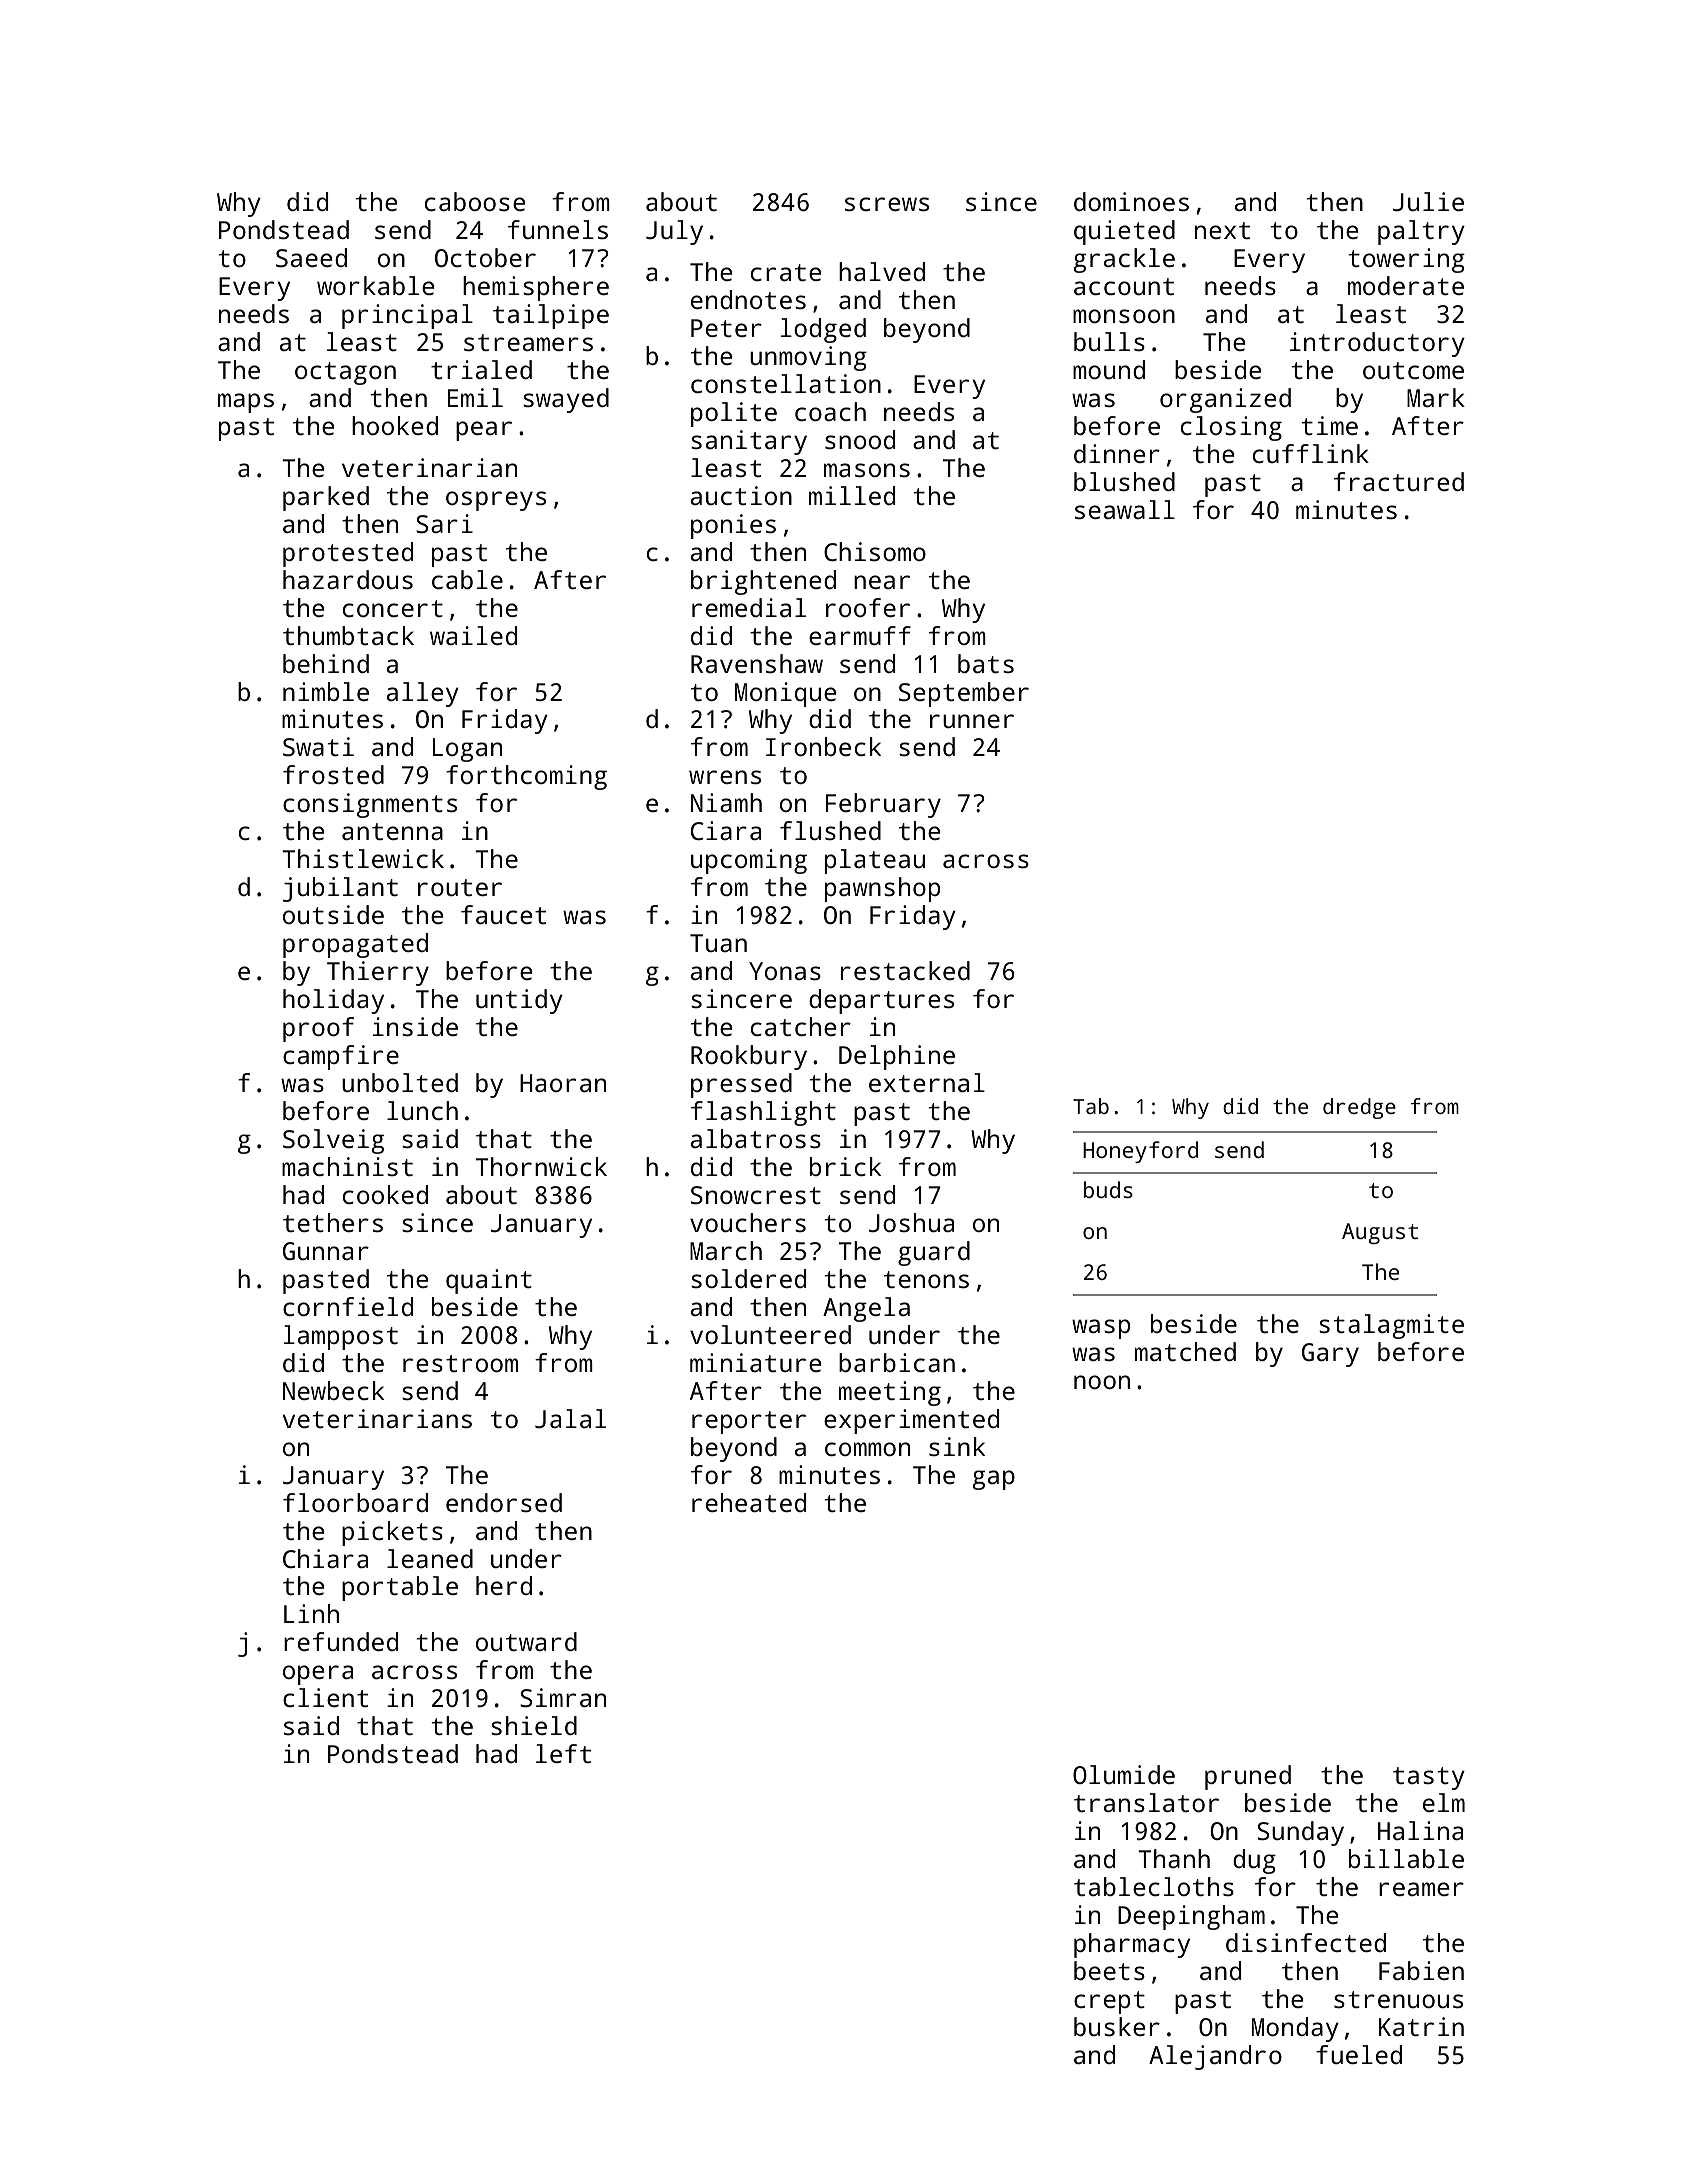 This screenshot has width=1683, height=2178. Describe the element at coordinates (326, 1251) in the screenshot. I see `Gunnar` at that location.
